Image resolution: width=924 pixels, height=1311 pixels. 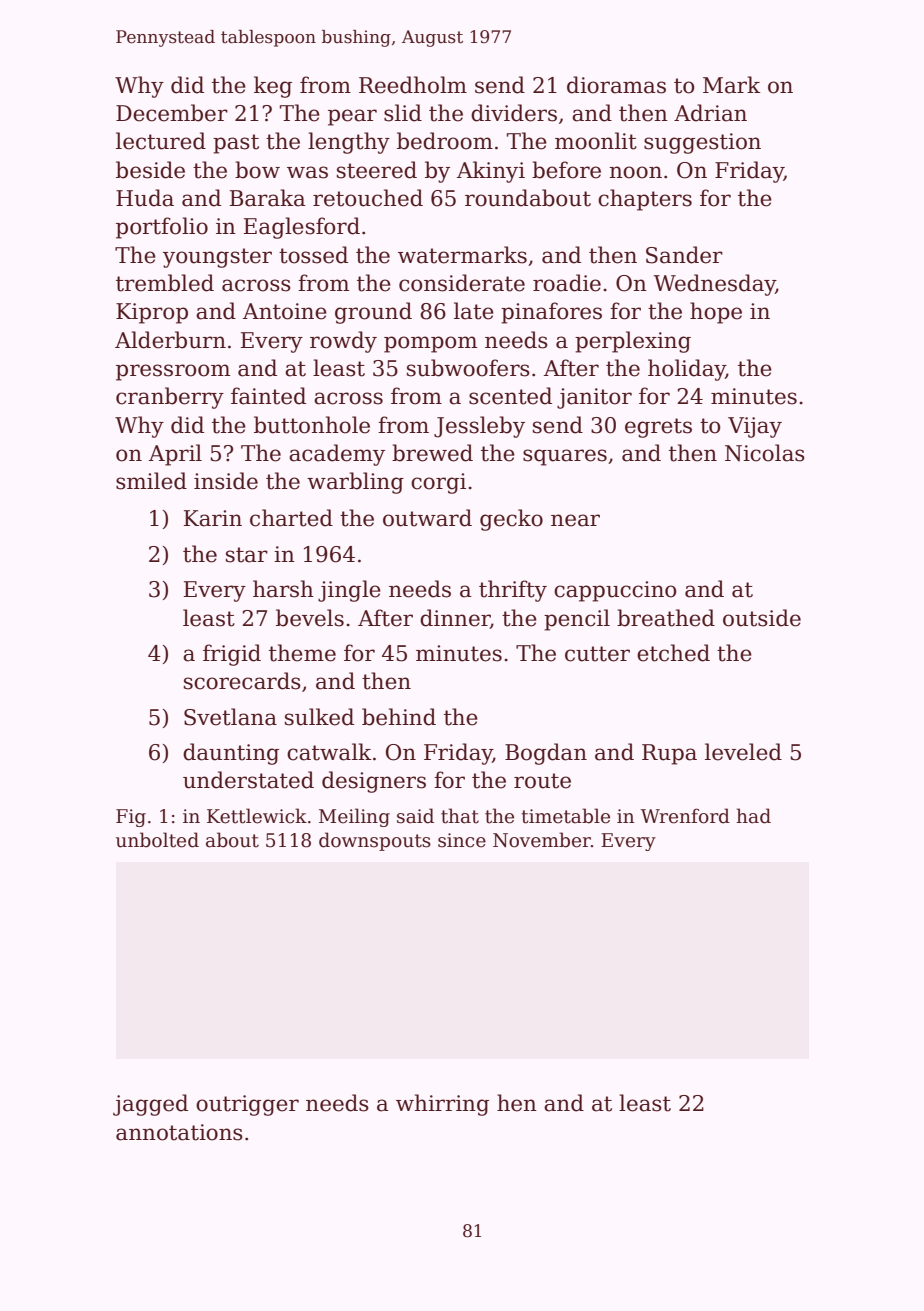 What do you see at coordinates (413, 85) in the screenshot?
I see `Reedholm` at bounding box center [413, 85].
